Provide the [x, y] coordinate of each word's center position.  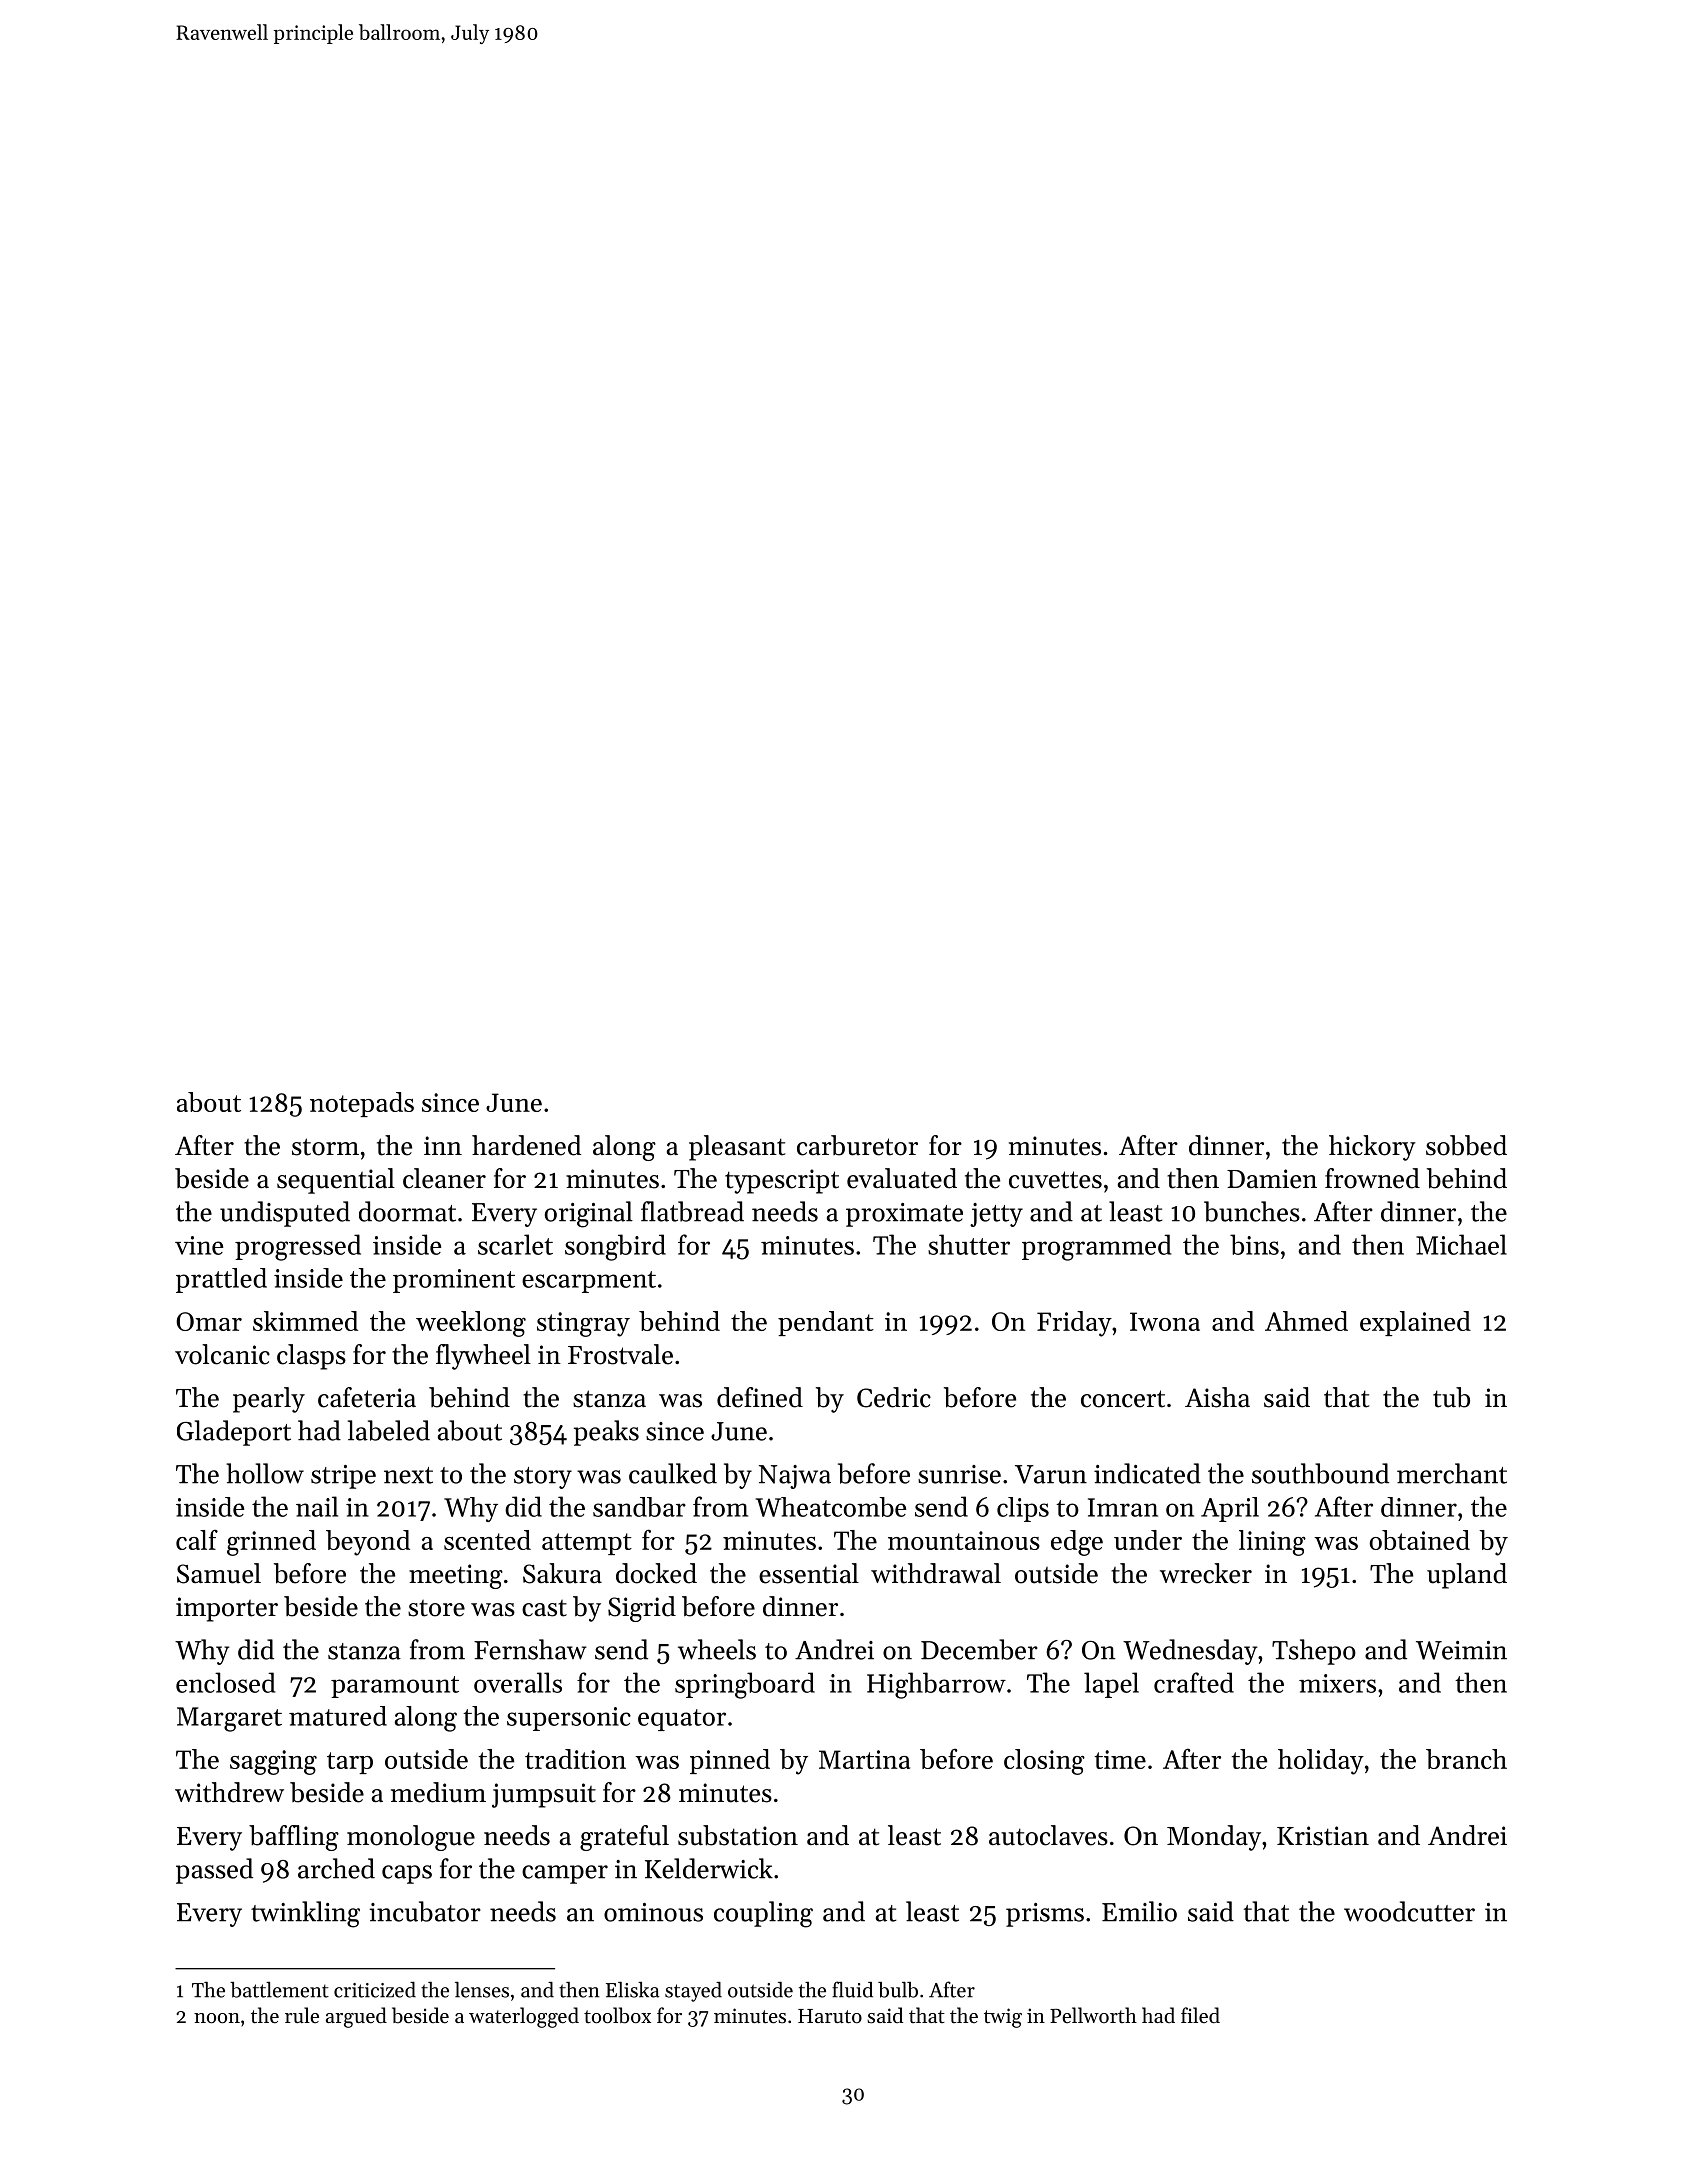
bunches [1252, 1211]
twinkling [305, 1914]
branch [1466, 1759]
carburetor [857, 1145]
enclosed [225, 1682]
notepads [362, 1104]
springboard [745, 1685]
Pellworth [1093, 2015]
